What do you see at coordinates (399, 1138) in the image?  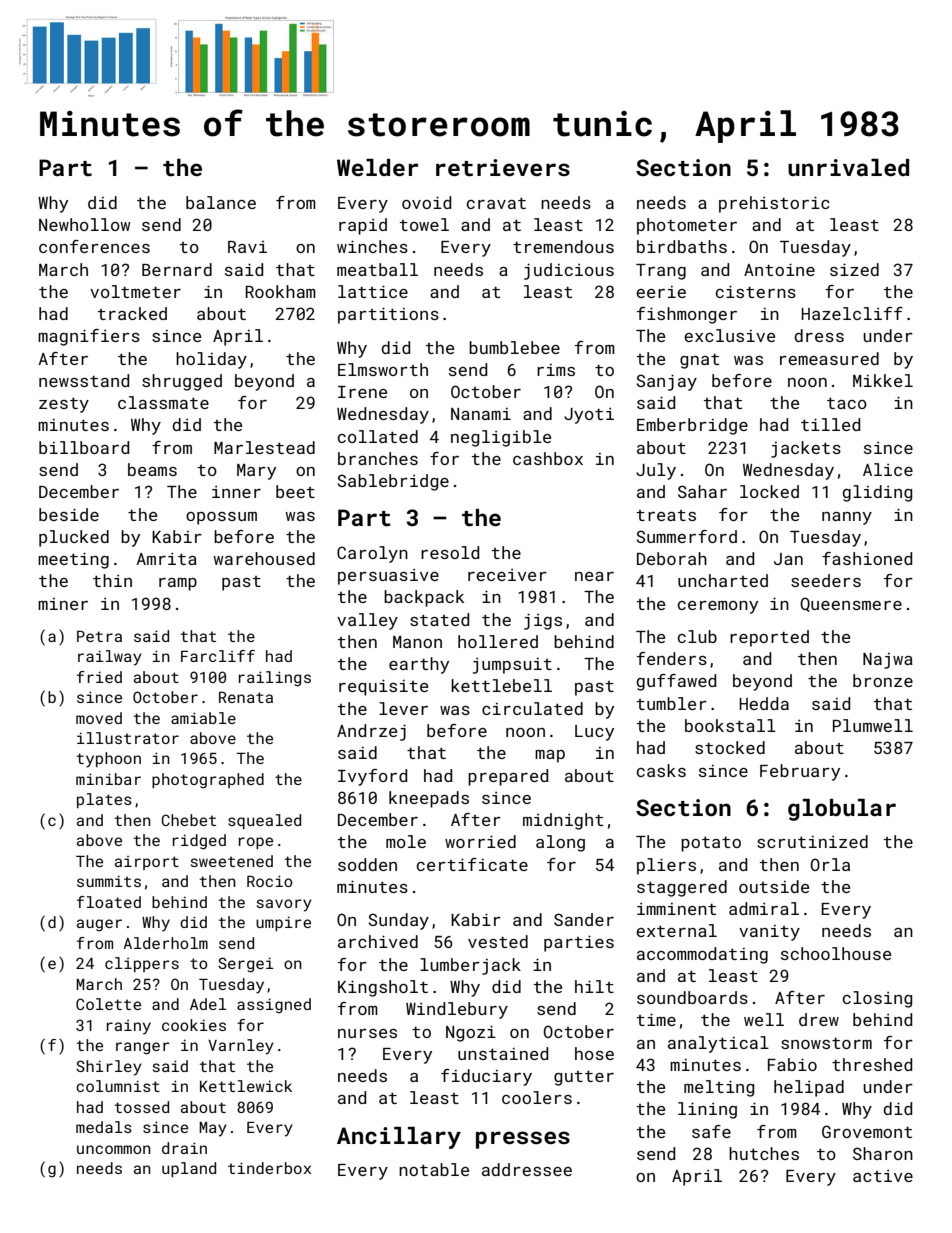 I see `Ancillary` at bounding box center [399, 1138].
